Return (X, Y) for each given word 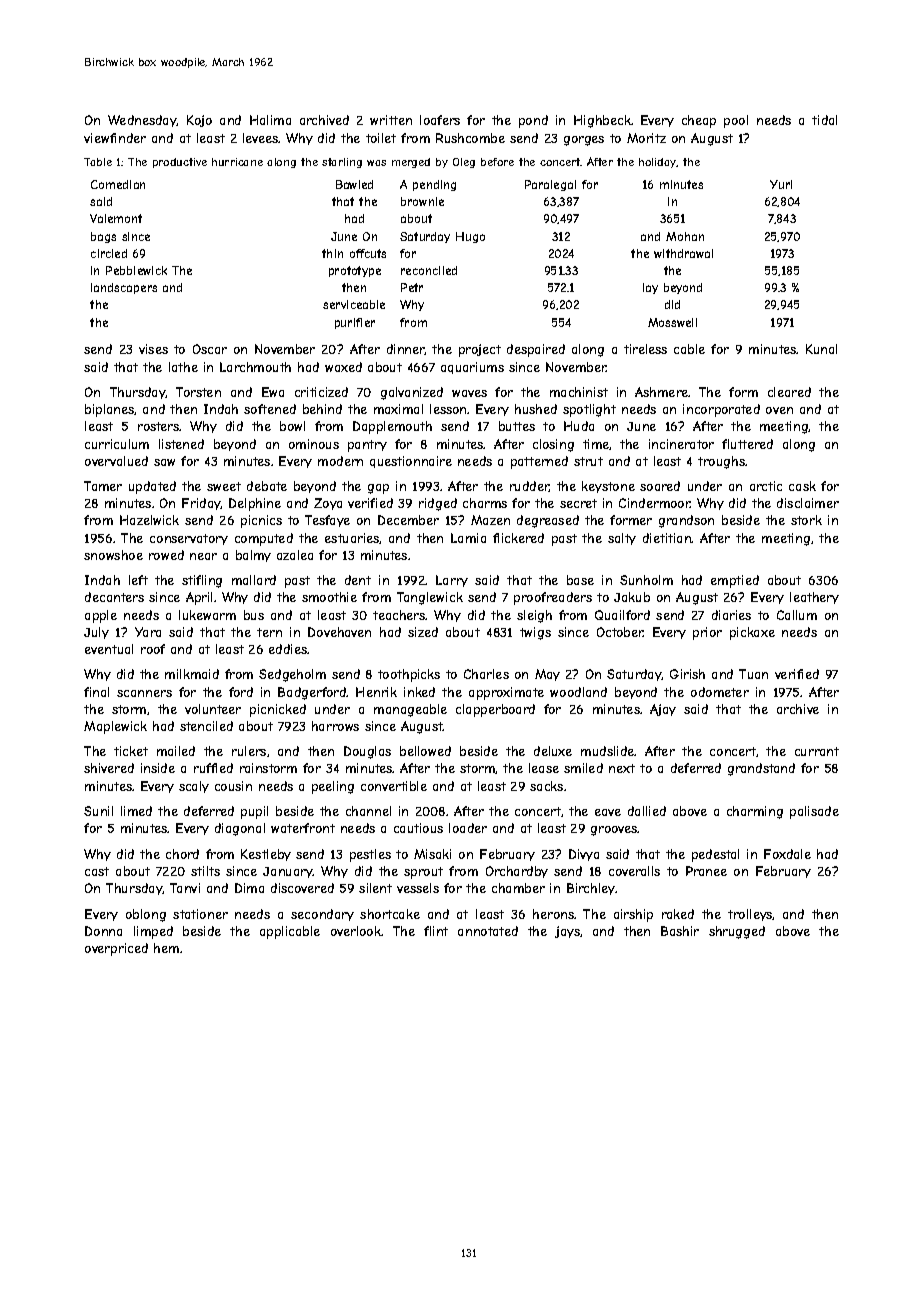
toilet (381, 138)
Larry (452, 581)
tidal (824, 120)
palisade (814, 812)
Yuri (781, 184)
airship (633, 915)
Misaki (432, 854)
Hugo (470, 237)
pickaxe (752, 633)
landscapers (124, 288)
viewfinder (115, 138)
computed (264, 539)
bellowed (425, 751)
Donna (103, 931)
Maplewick (115, 727)
